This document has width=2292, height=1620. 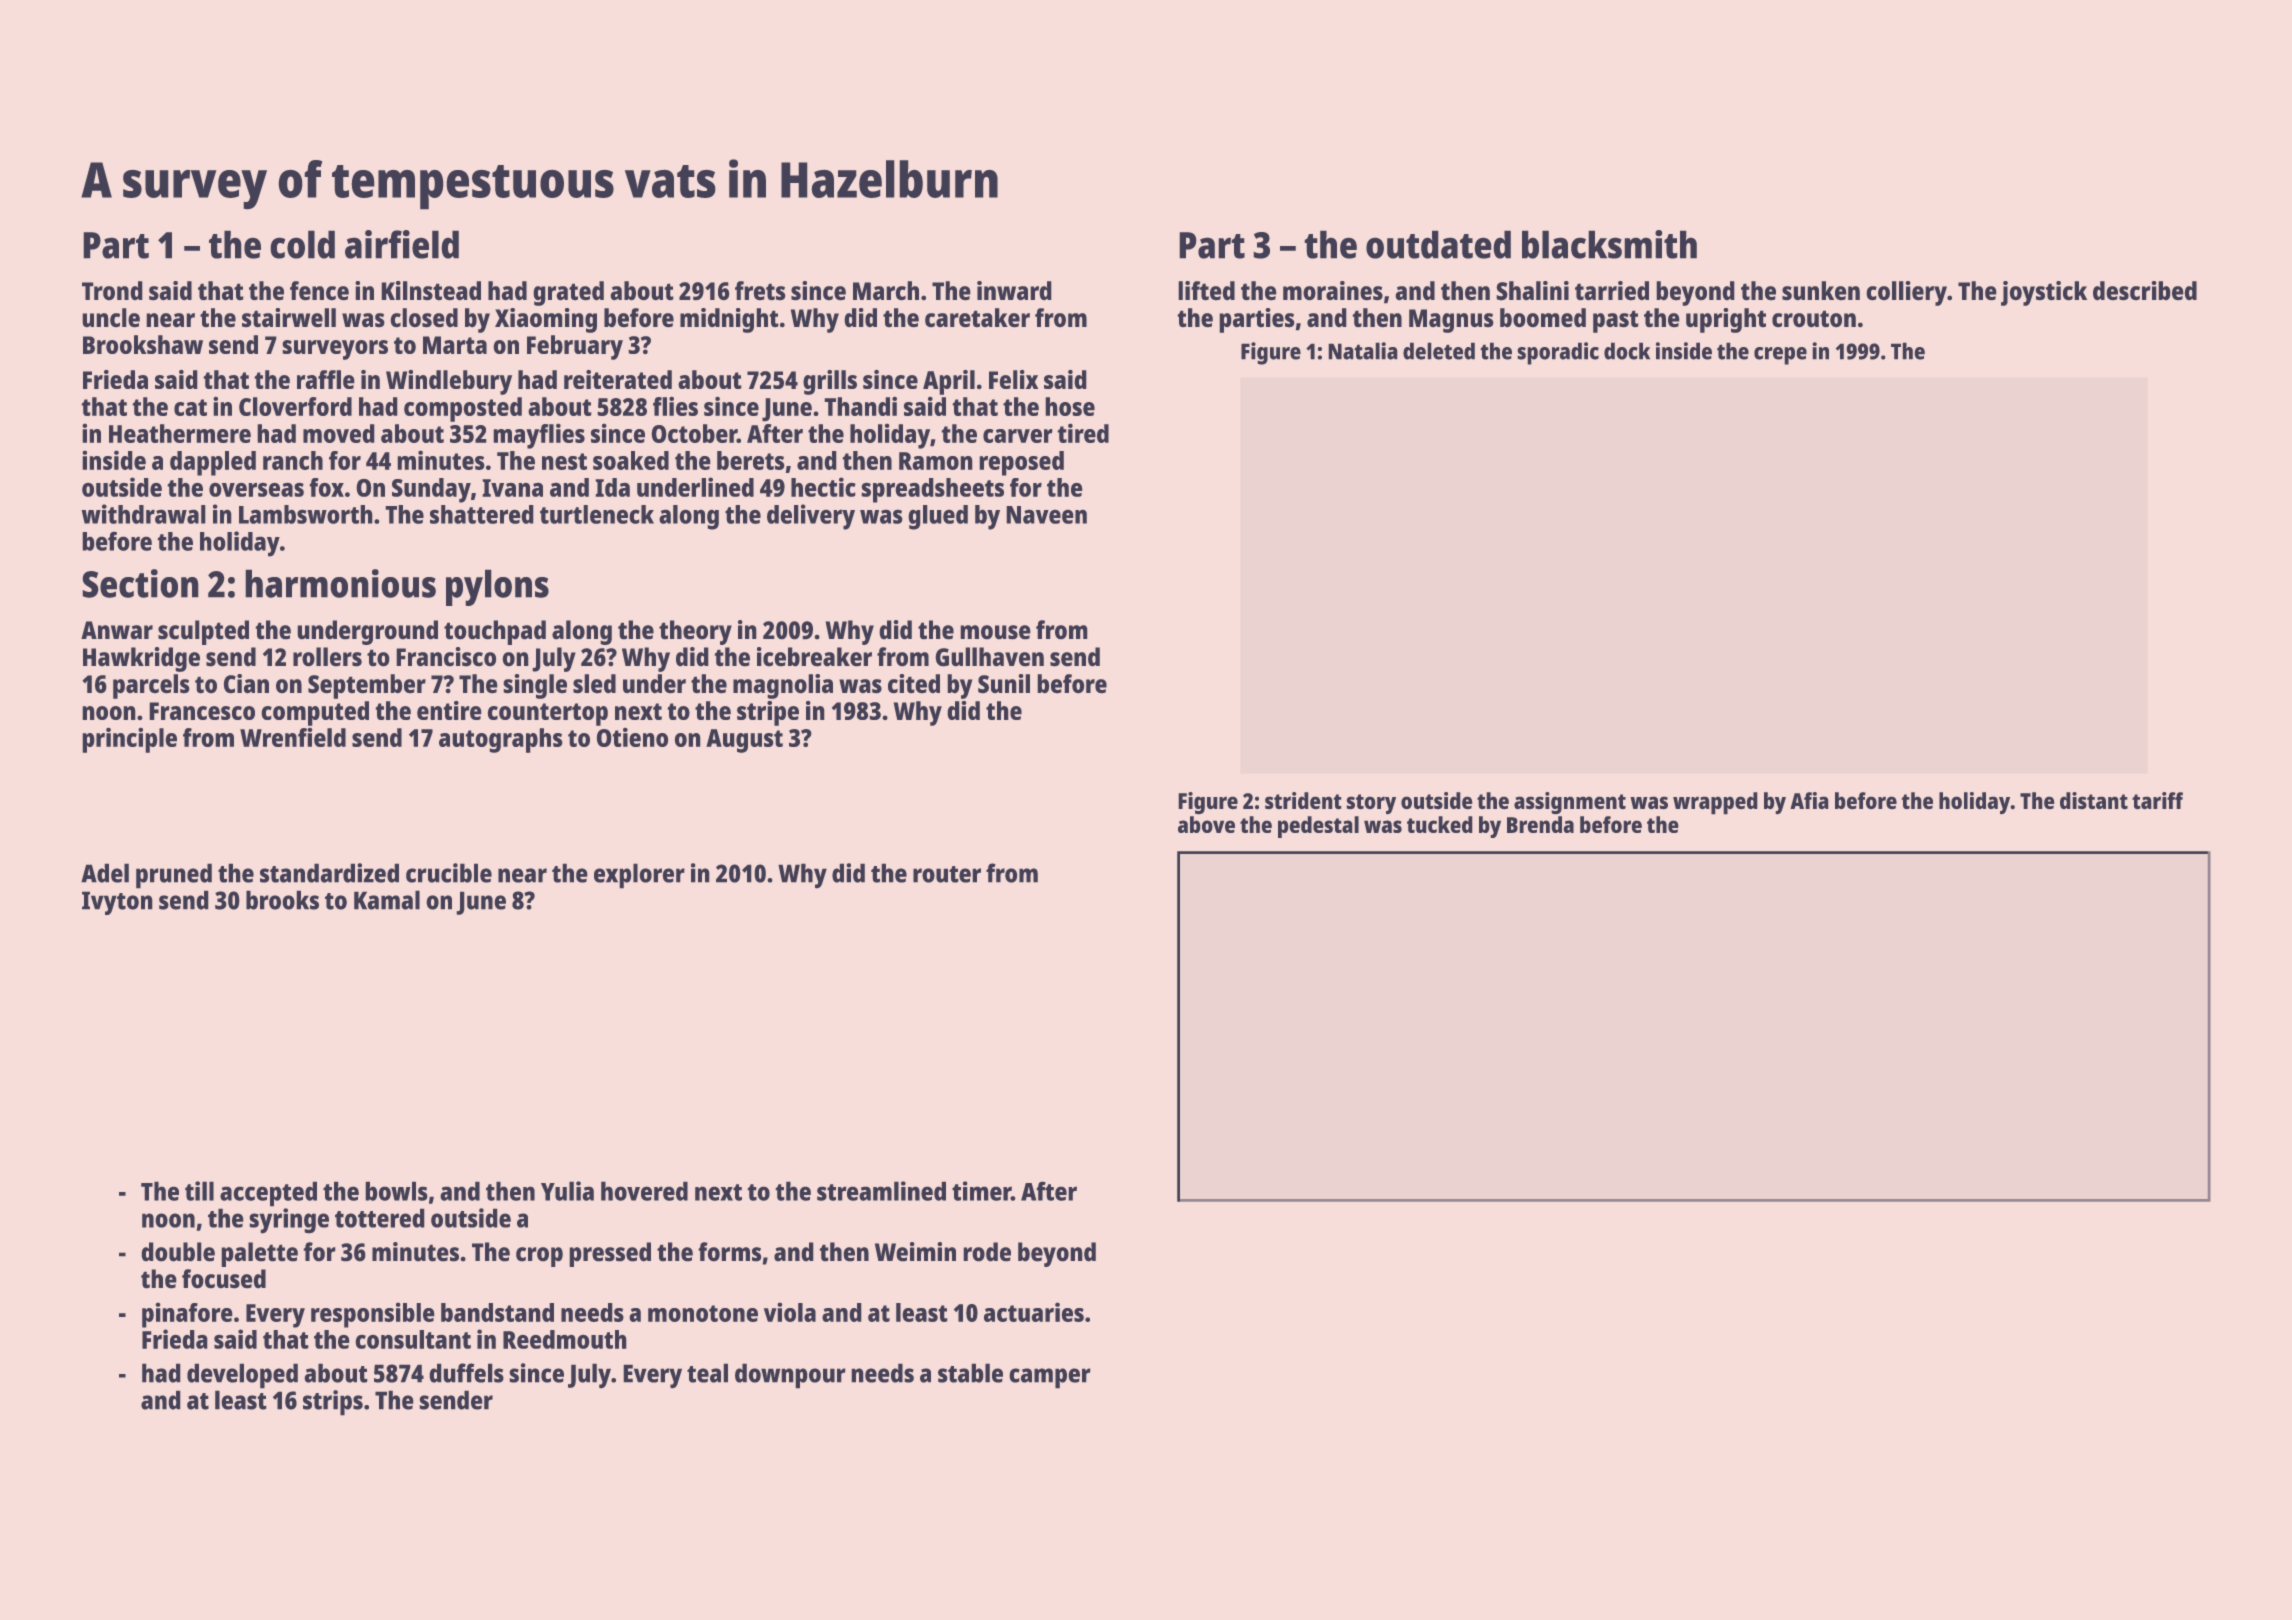 I want to click on tariff, so click(x=2157, y=801).
